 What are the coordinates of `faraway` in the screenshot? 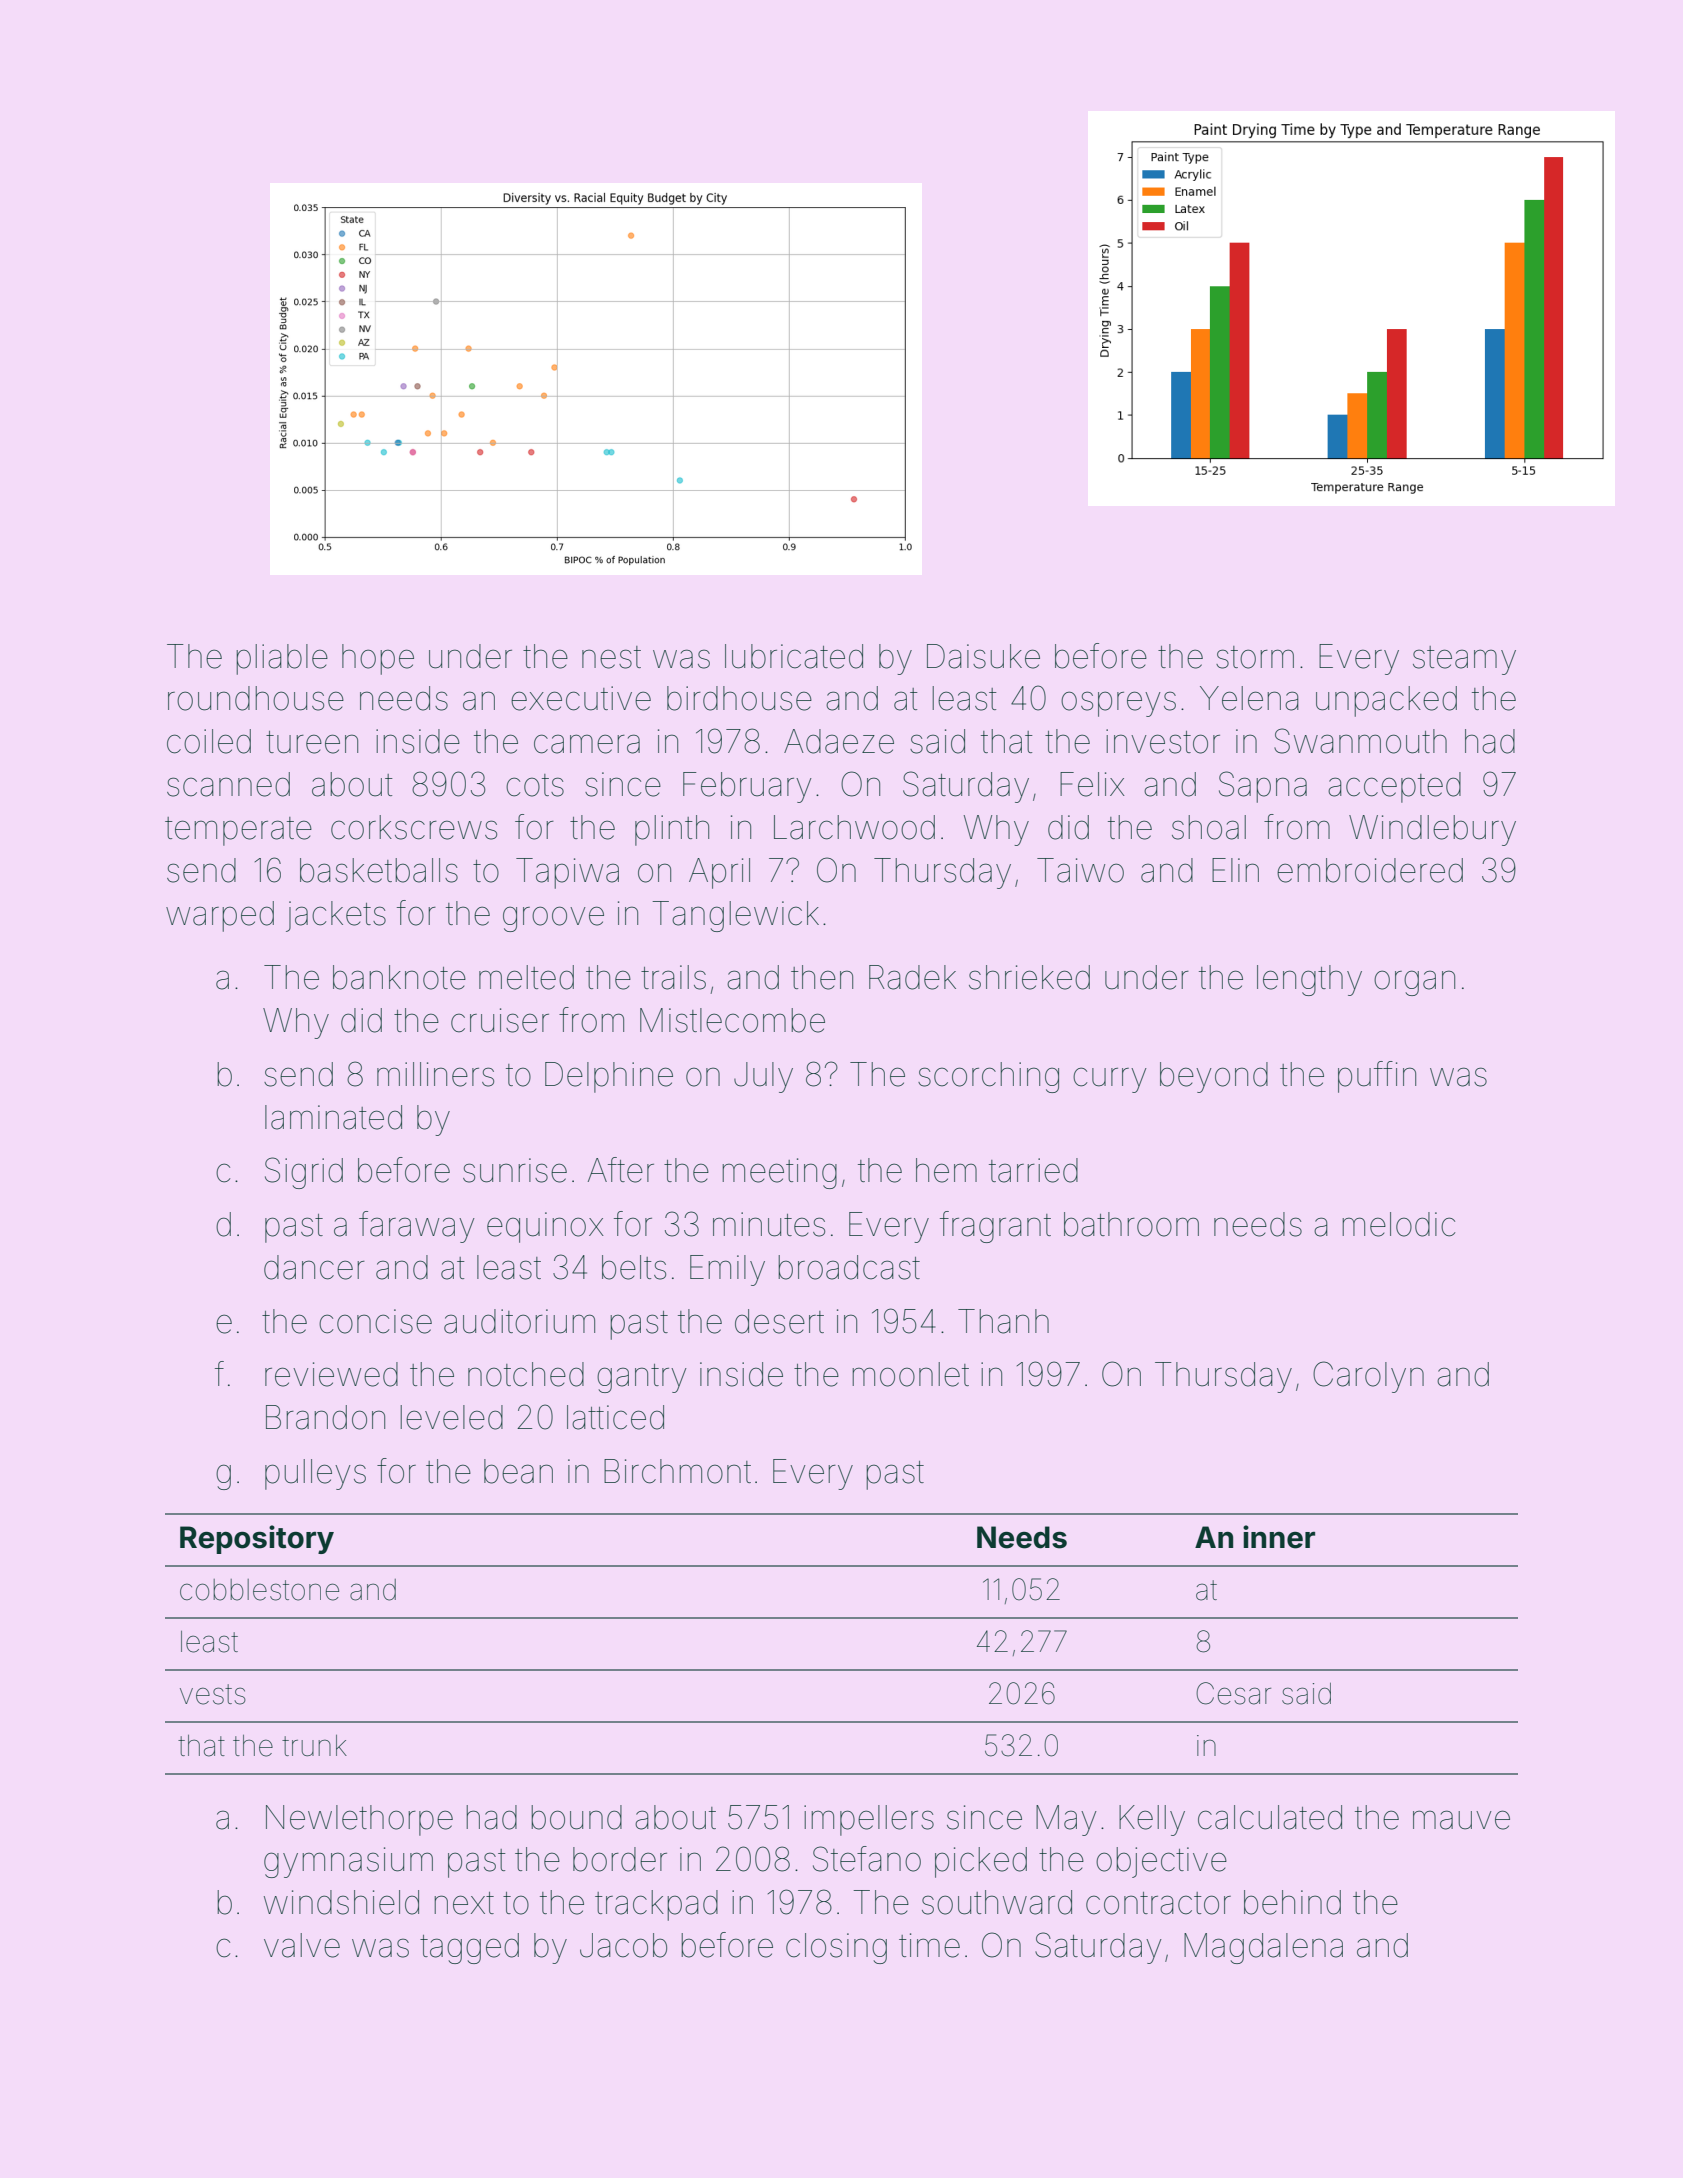 It's located at (417, 1227).
